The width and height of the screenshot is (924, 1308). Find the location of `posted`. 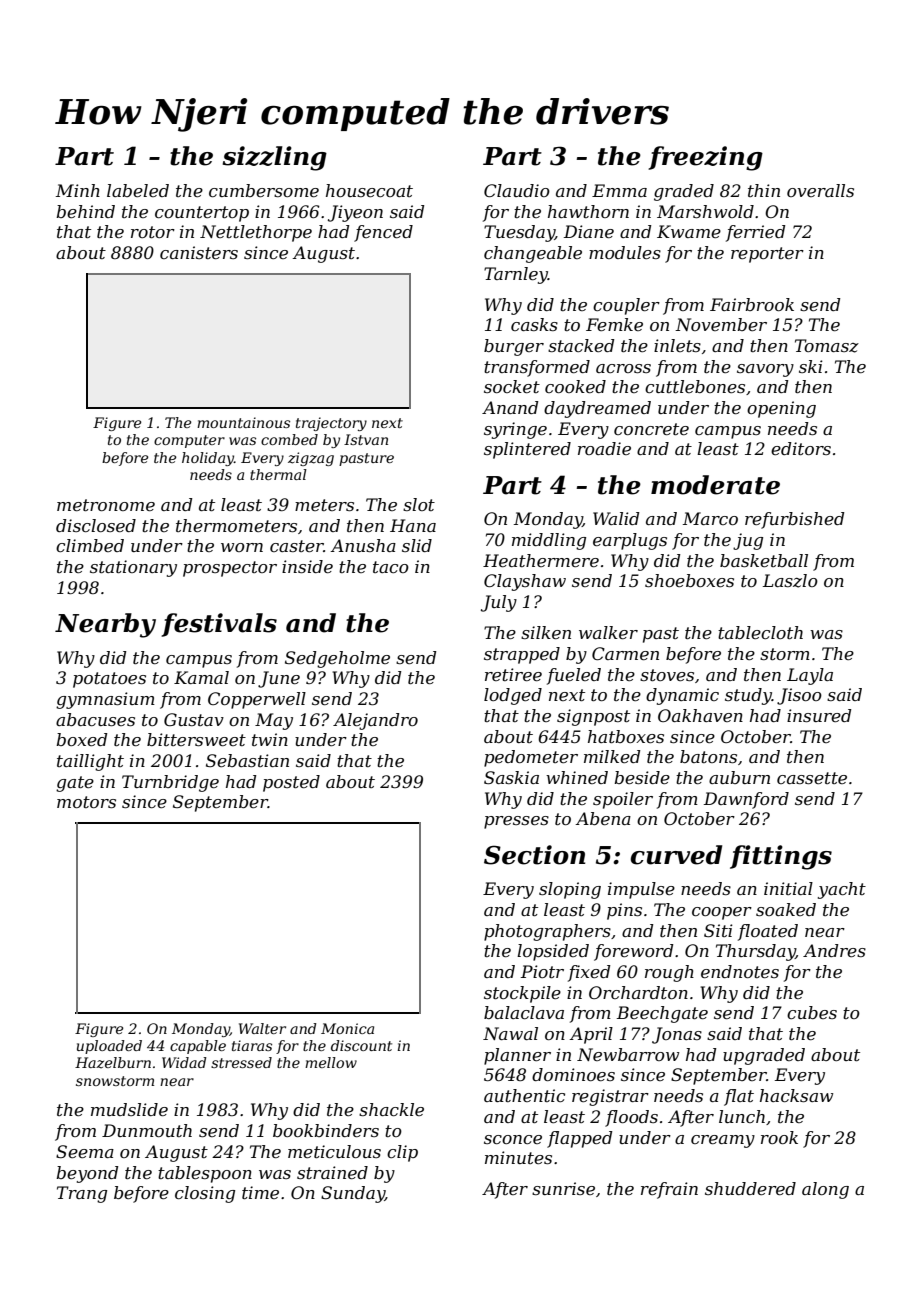

posted is located at coordinates (291, 783).
